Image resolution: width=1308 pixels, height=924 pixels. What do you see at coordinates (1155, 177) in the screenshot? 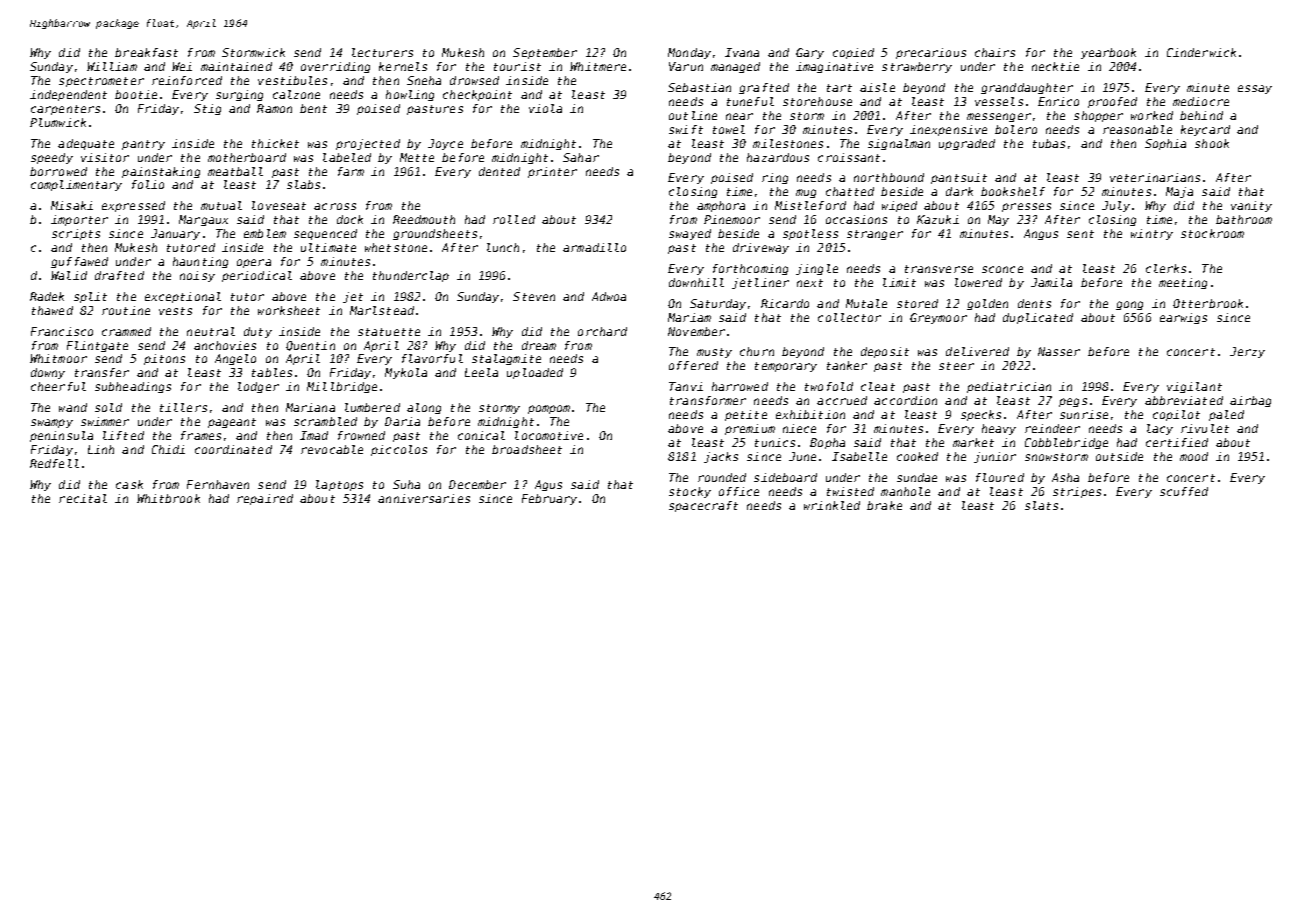
I see `veterinarians` at bounding box center [1155, 177].
